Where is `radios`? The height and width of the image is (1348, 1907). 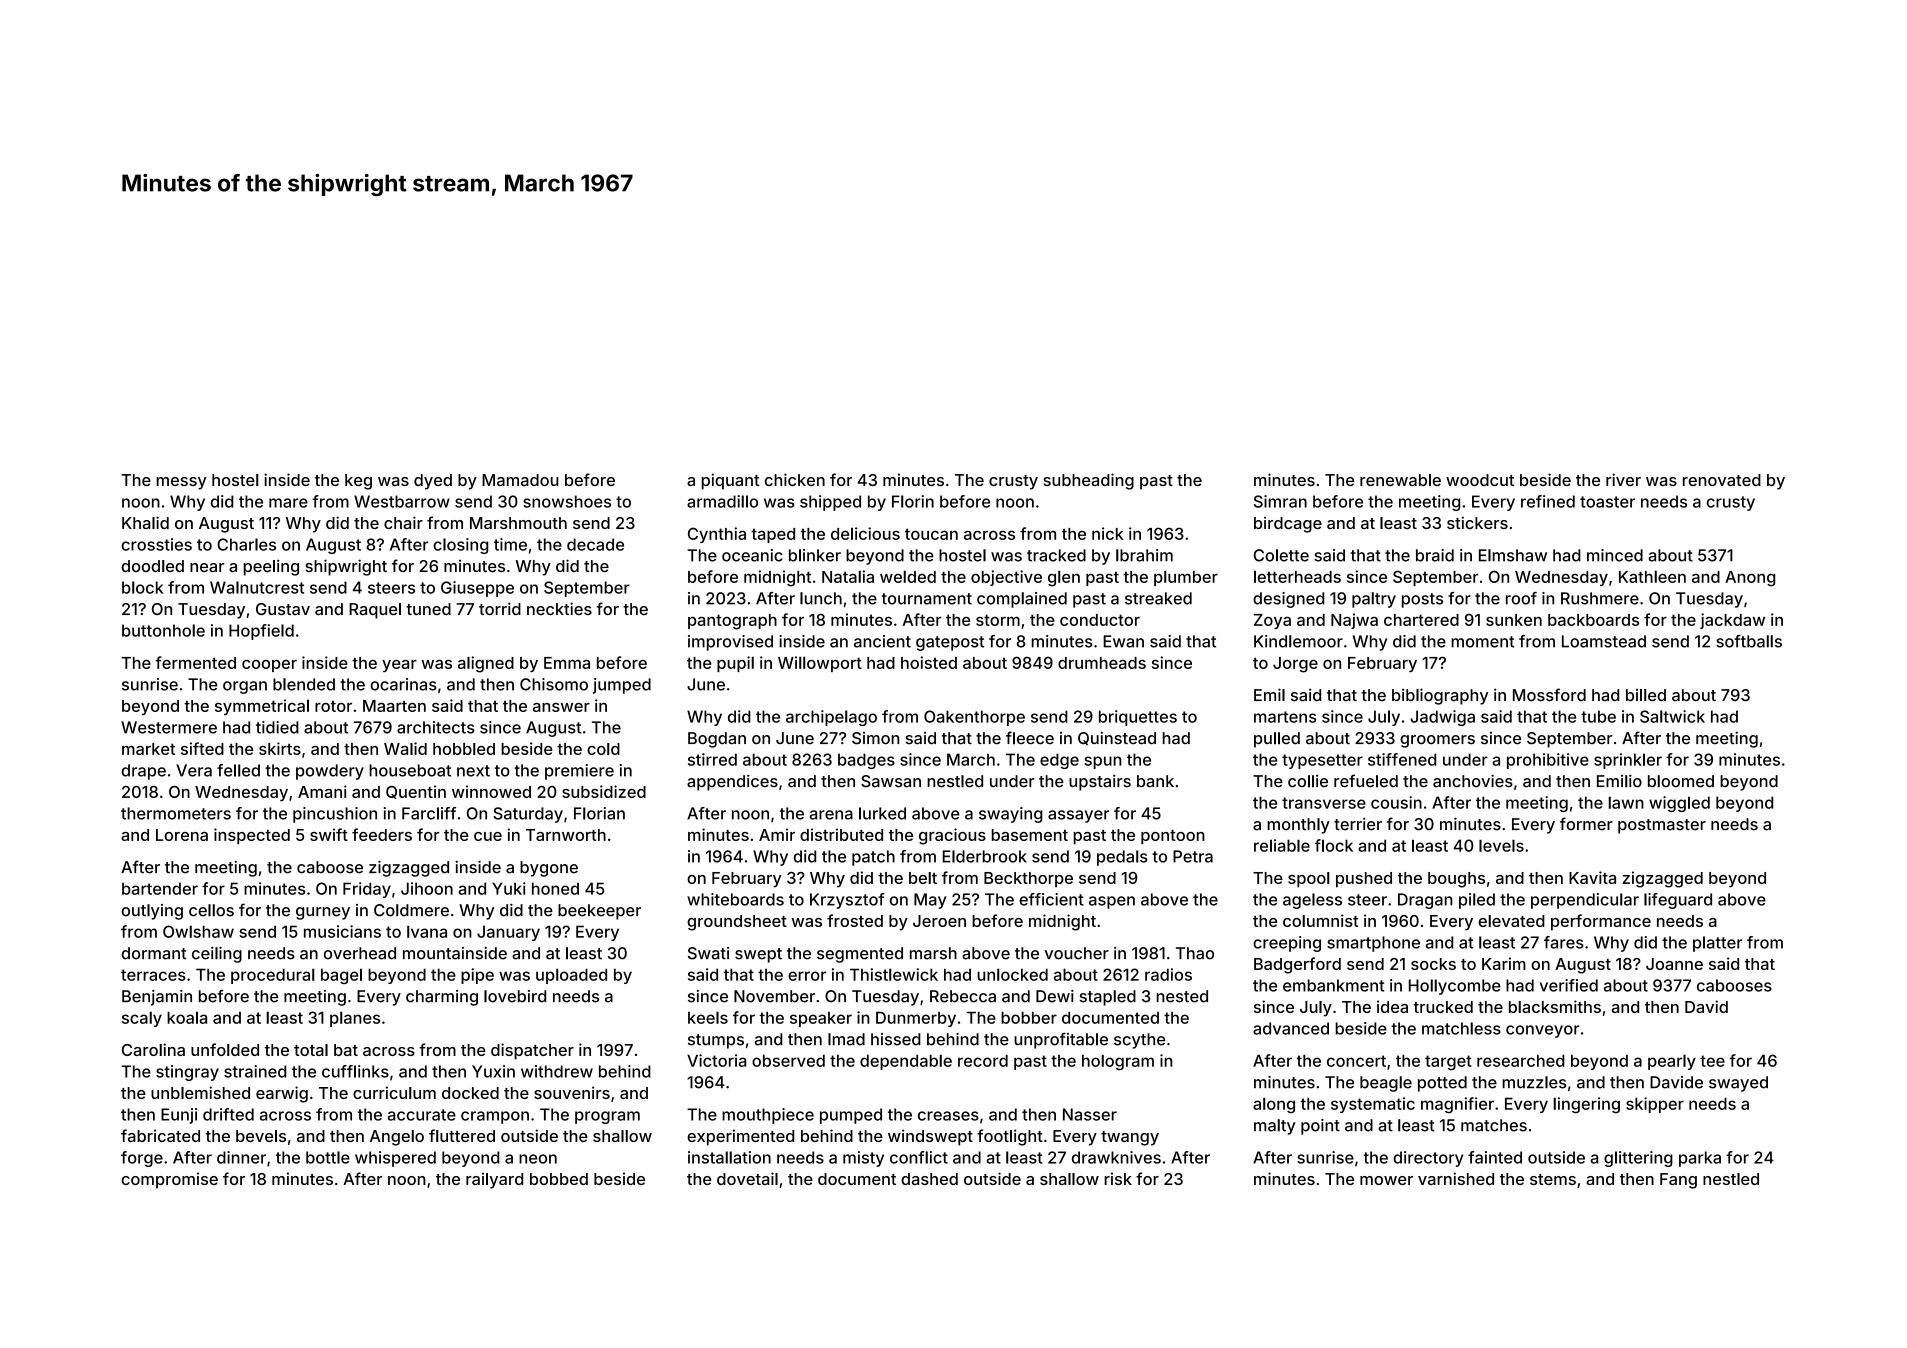 radios is located at coordinates (1168, 974).
